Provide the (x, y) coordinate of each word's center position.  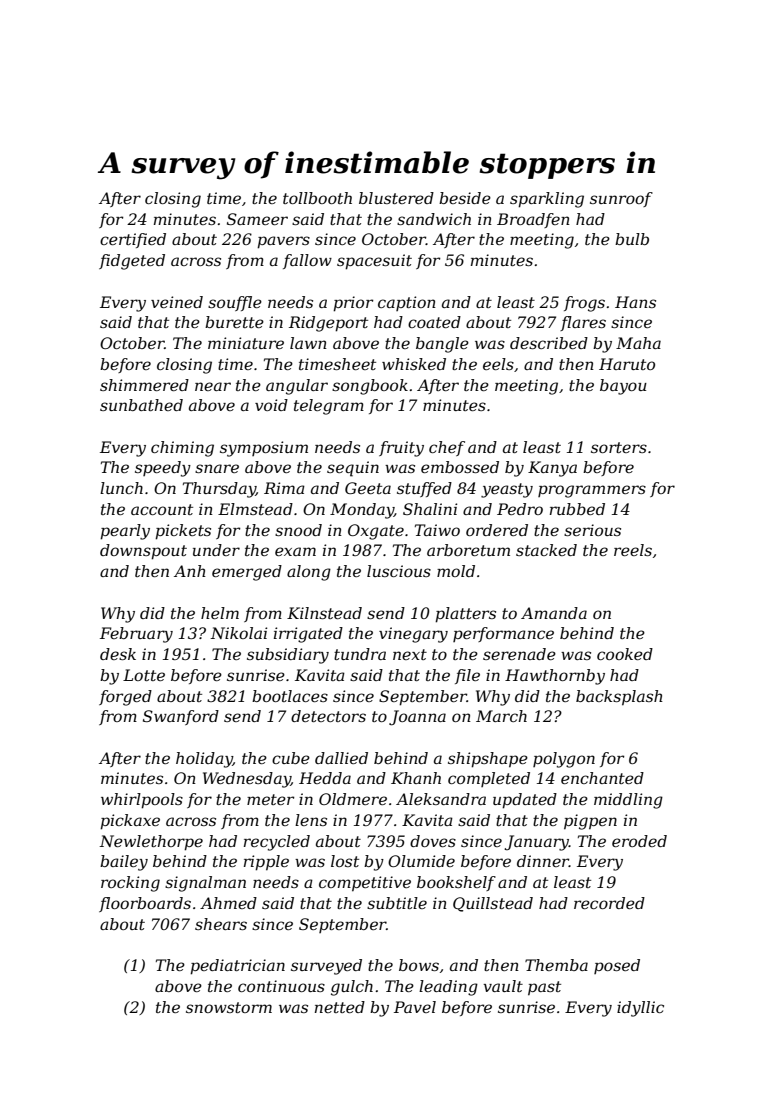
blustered (396, 198)
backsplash (619, 698)
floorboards (145, 904)
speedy (163, 469)
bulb (632, 239)
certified (133, 240)
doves (433, 841)
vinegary (413, 635)
